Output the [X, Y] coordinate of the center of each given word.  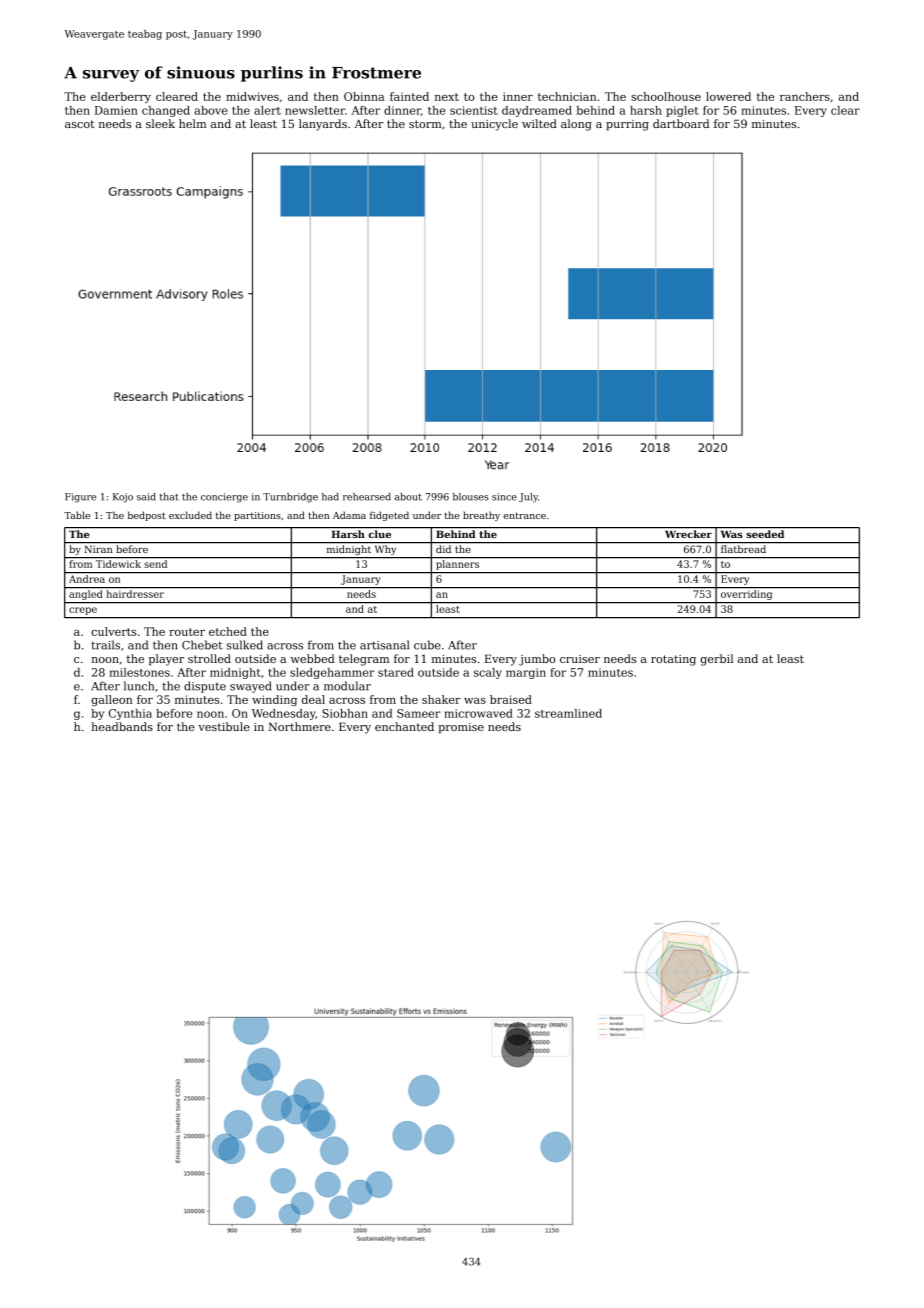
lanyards [323, 125]
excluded [190, 515]
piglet [682, 111]
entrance [524, 515]
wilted [539, 123]
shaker [441, 699]
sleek [160, 123]
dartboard [681, 123]
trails [105, 645]
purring [627, 125]
